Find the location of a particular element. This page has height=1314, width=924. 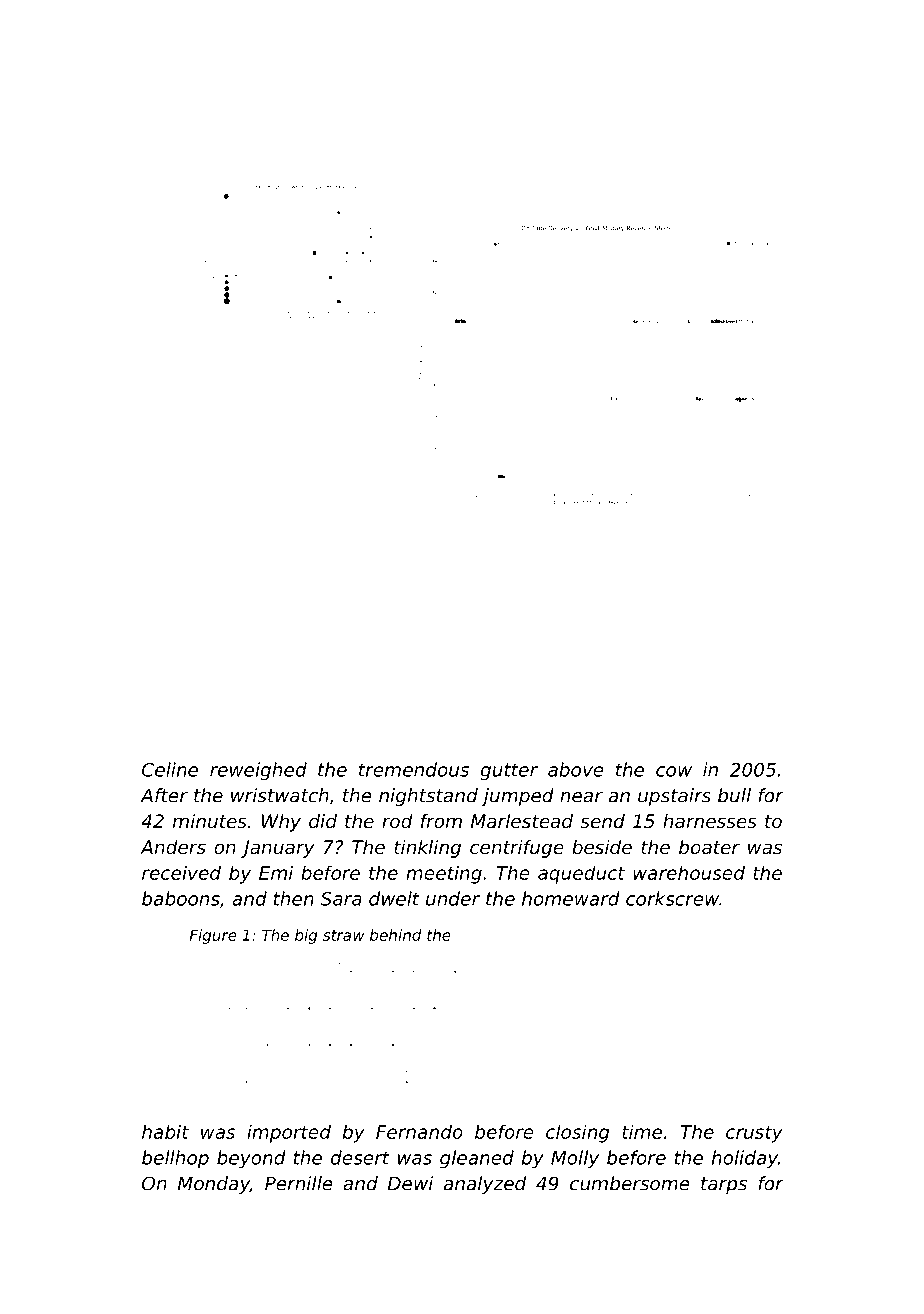

near is located at coordinates (581, 797).
